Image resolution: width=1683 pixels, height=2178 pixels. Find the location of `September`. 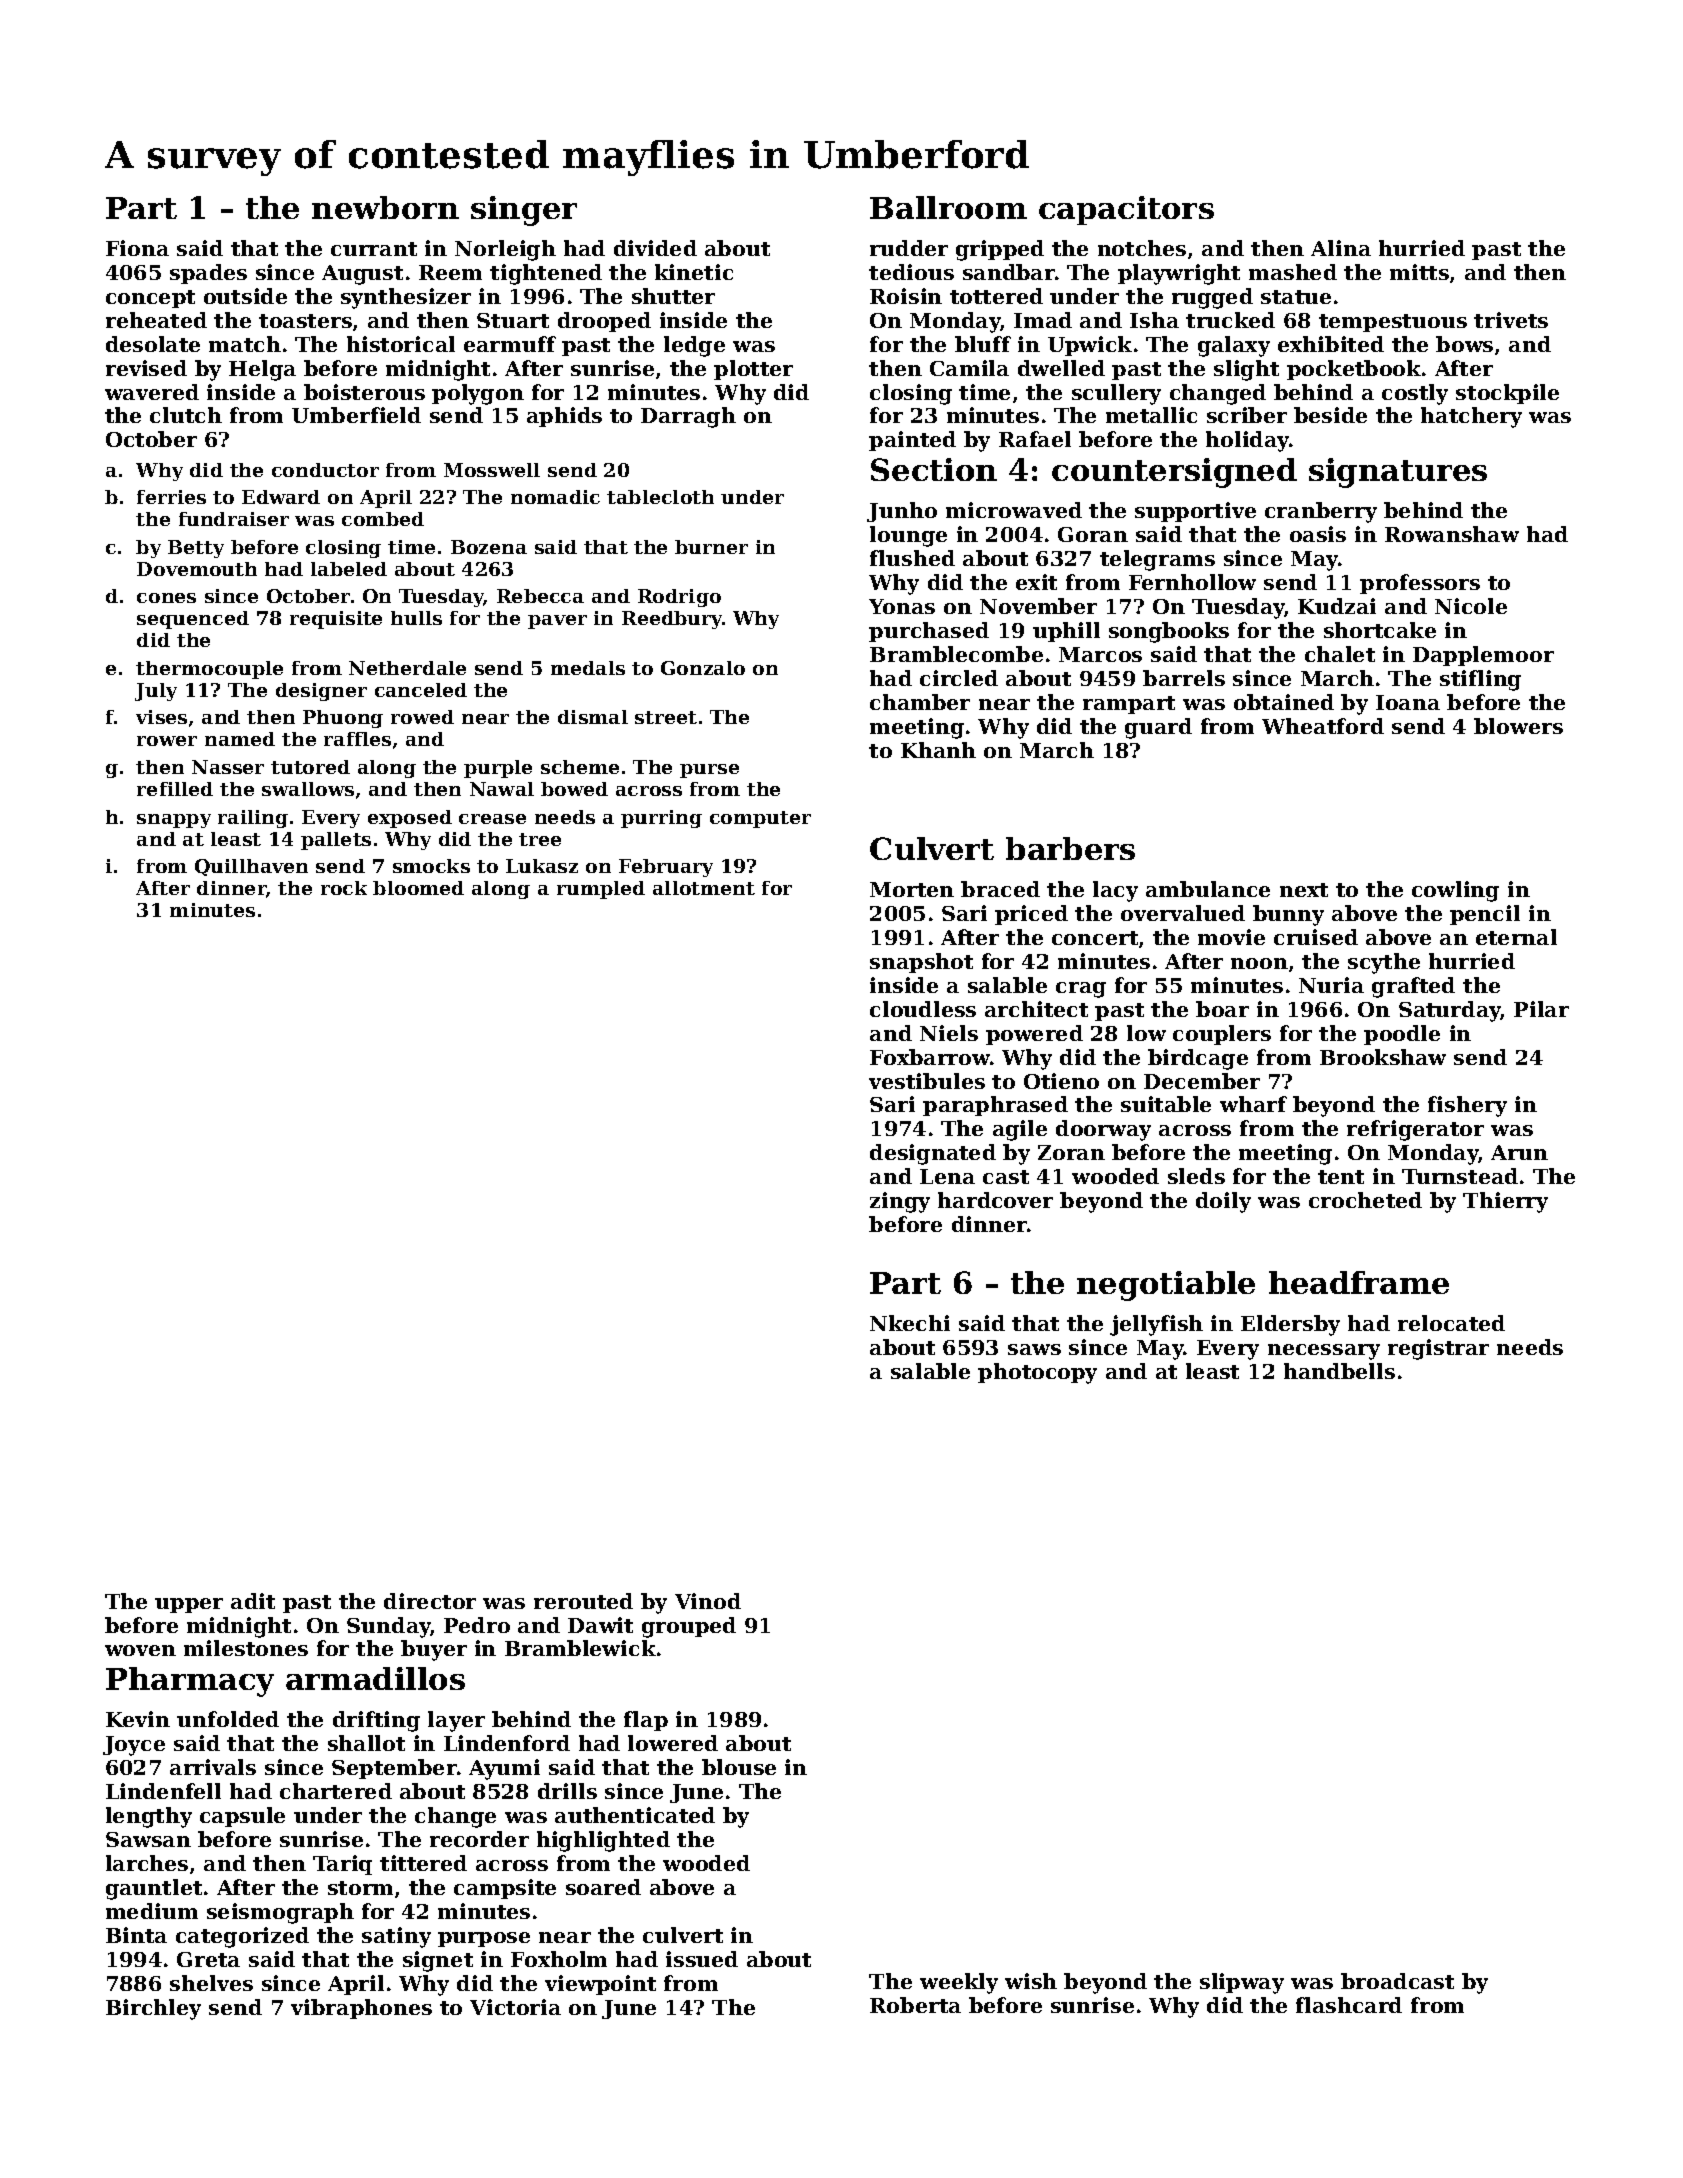

September is located at coordinates (394, 1769).
